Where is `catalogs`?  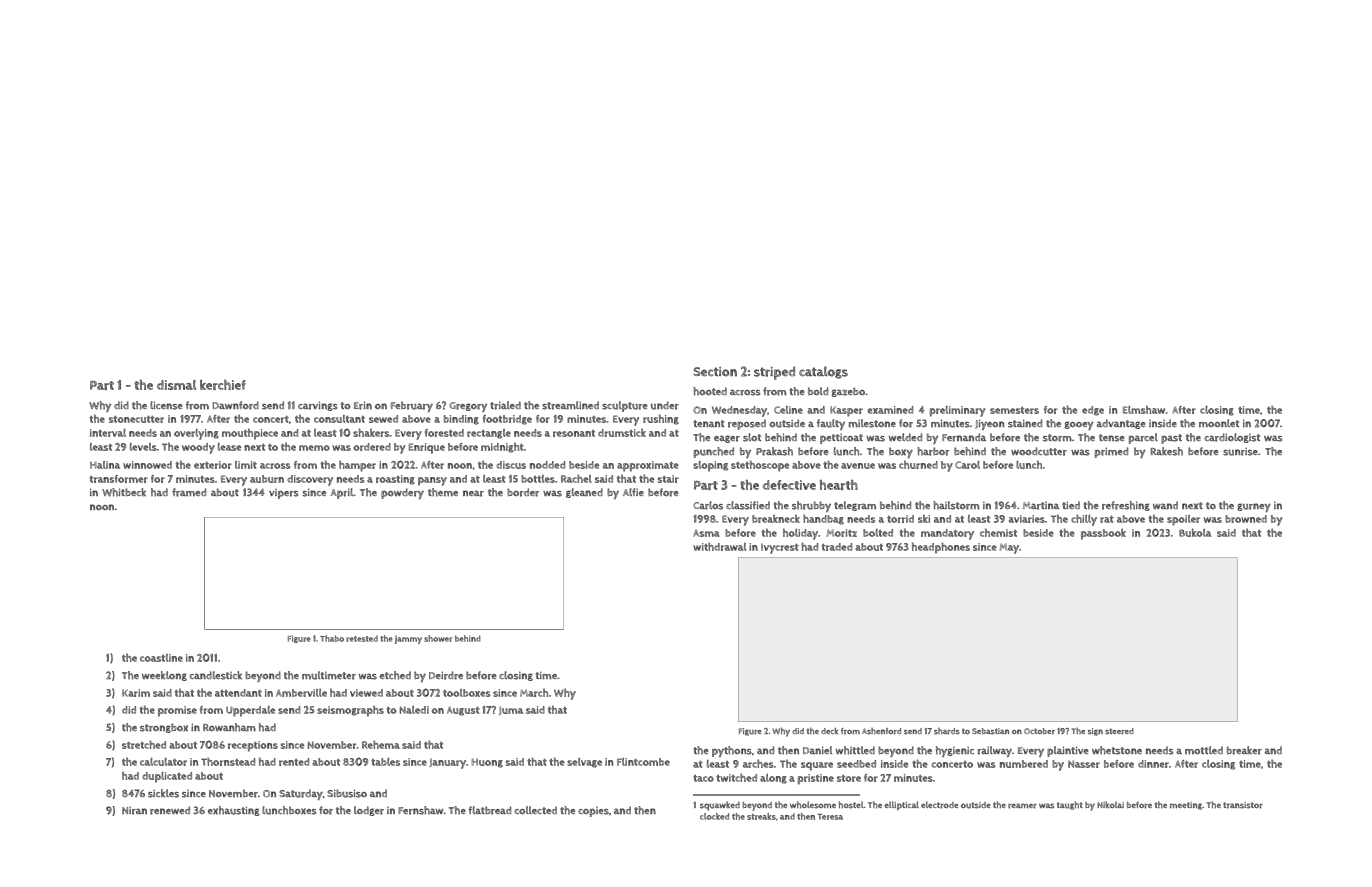 catalogs is located at coordinates (823, 372).
